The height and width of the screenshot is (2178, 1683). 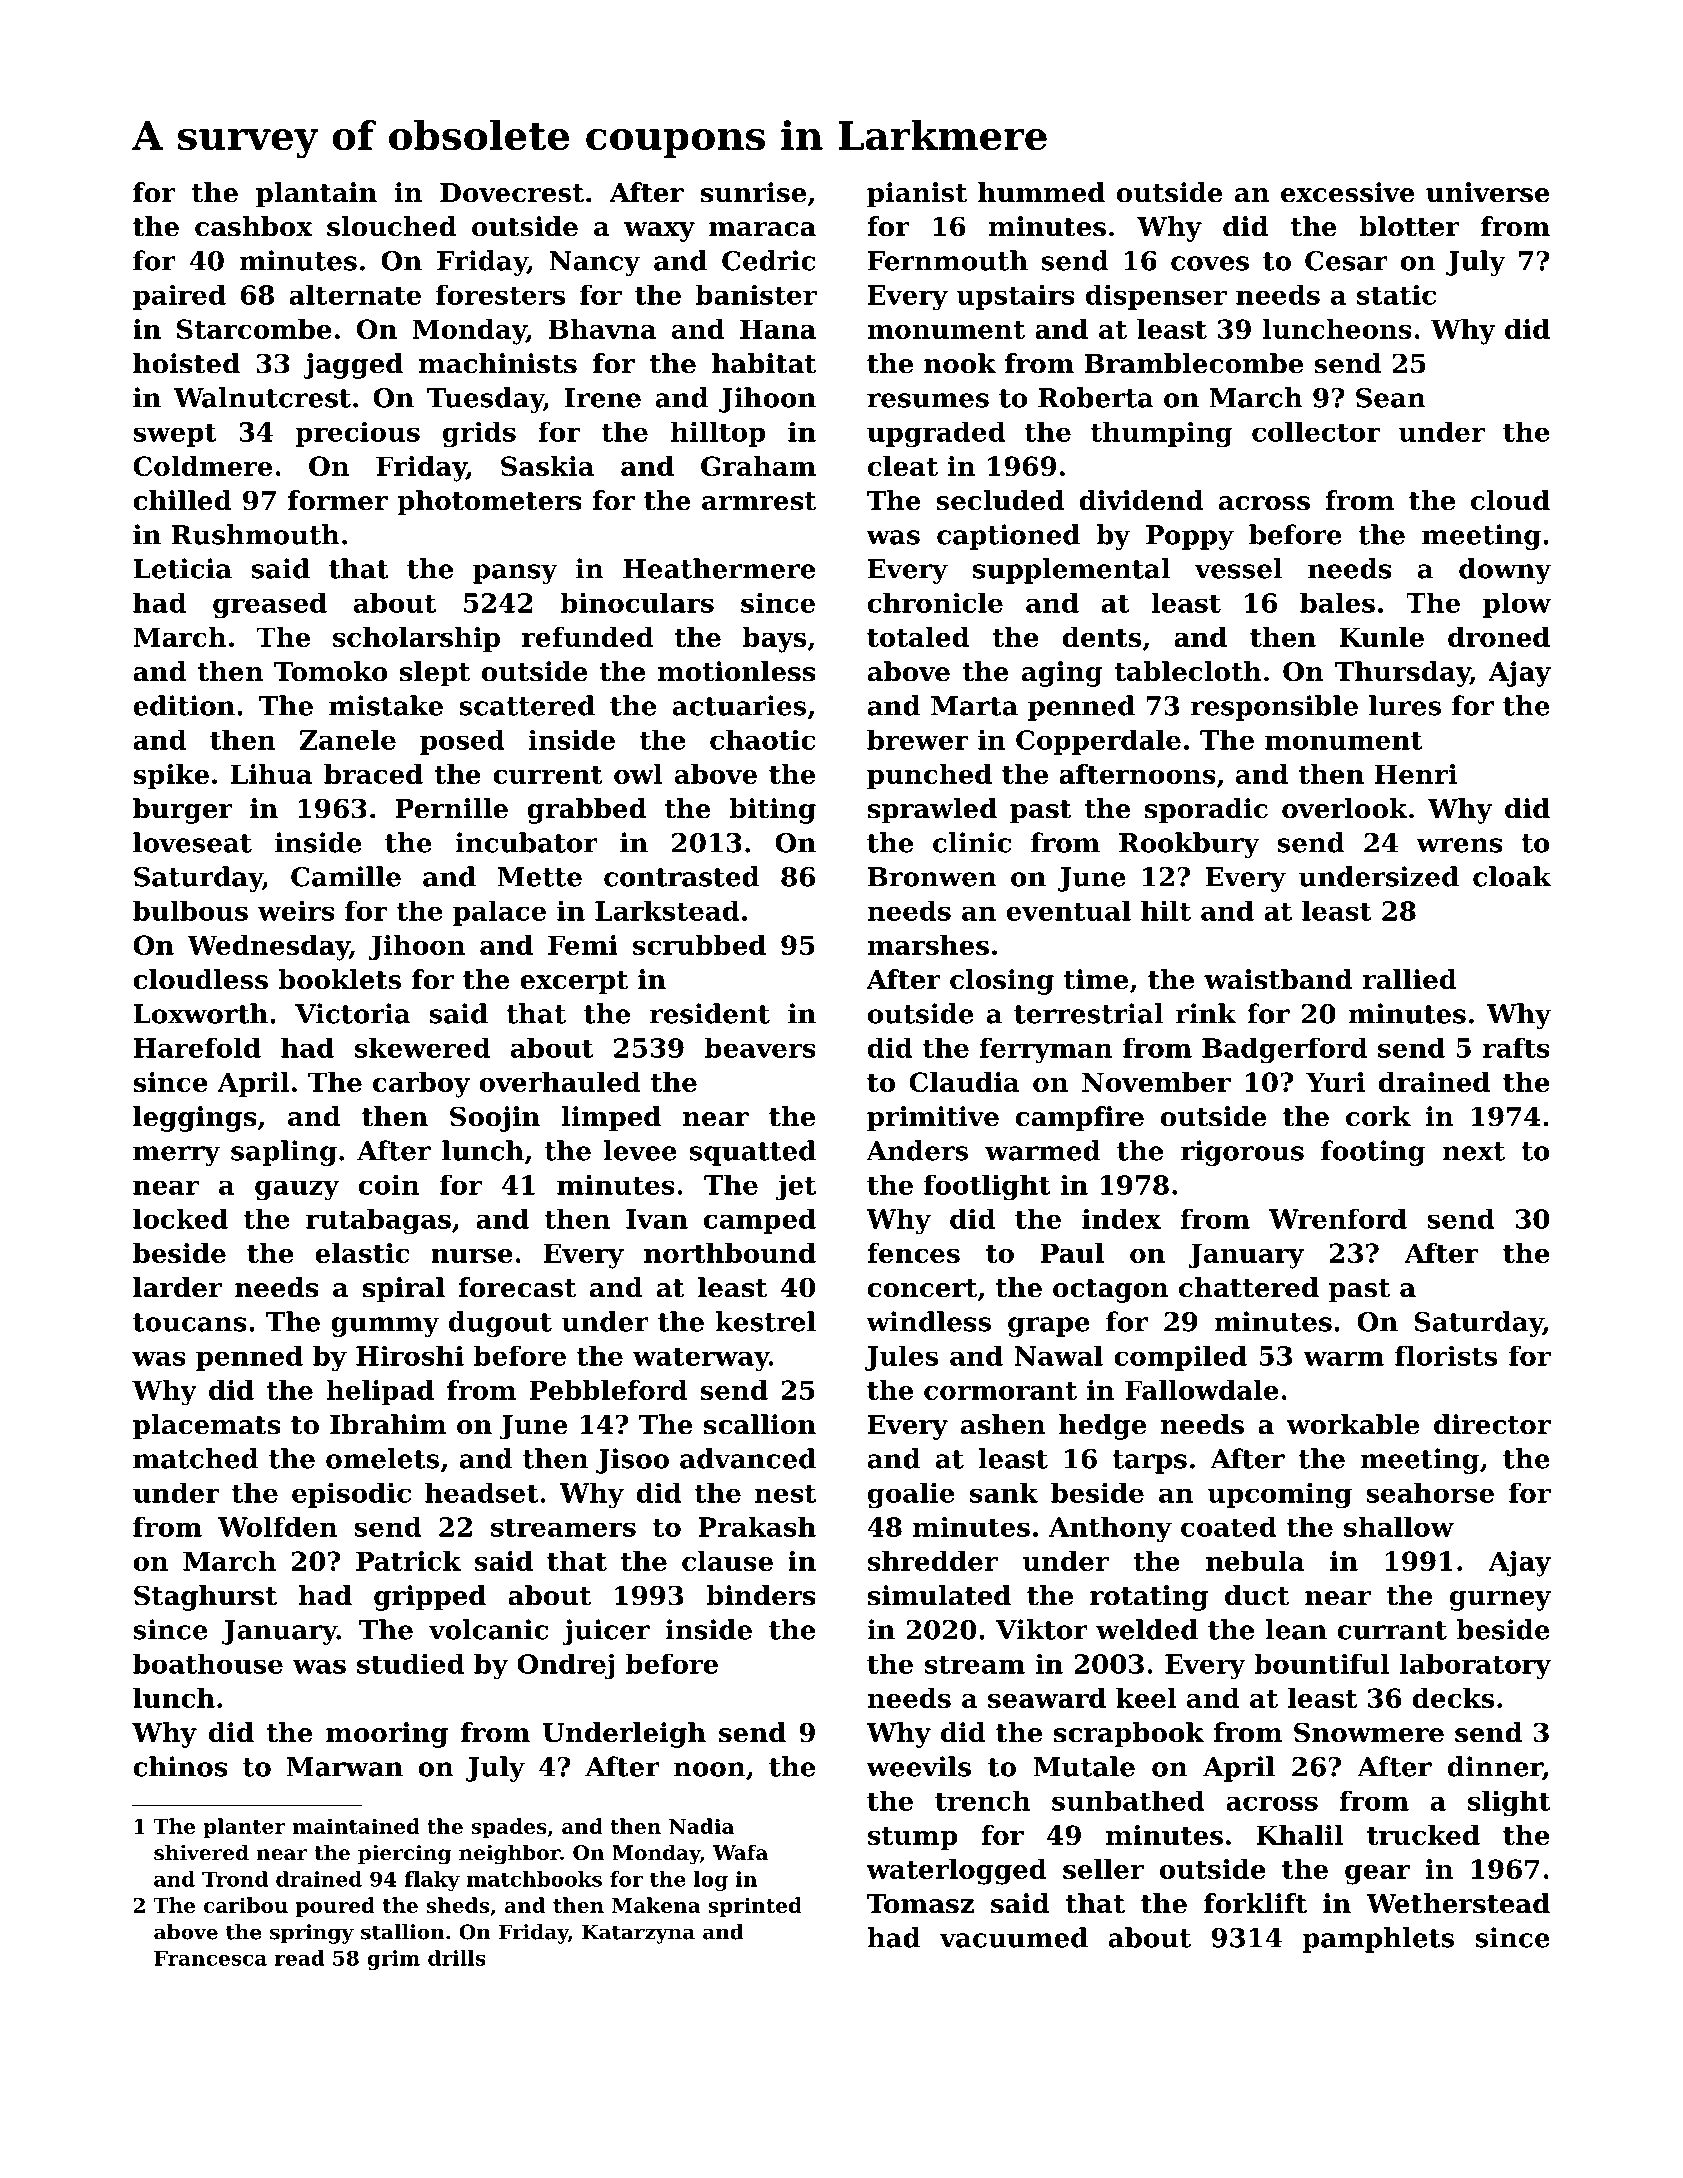 What do you see at coordinates (210, 1958) in the screenshot?
I see `Francesca` at bounding box center [210, 1958].
